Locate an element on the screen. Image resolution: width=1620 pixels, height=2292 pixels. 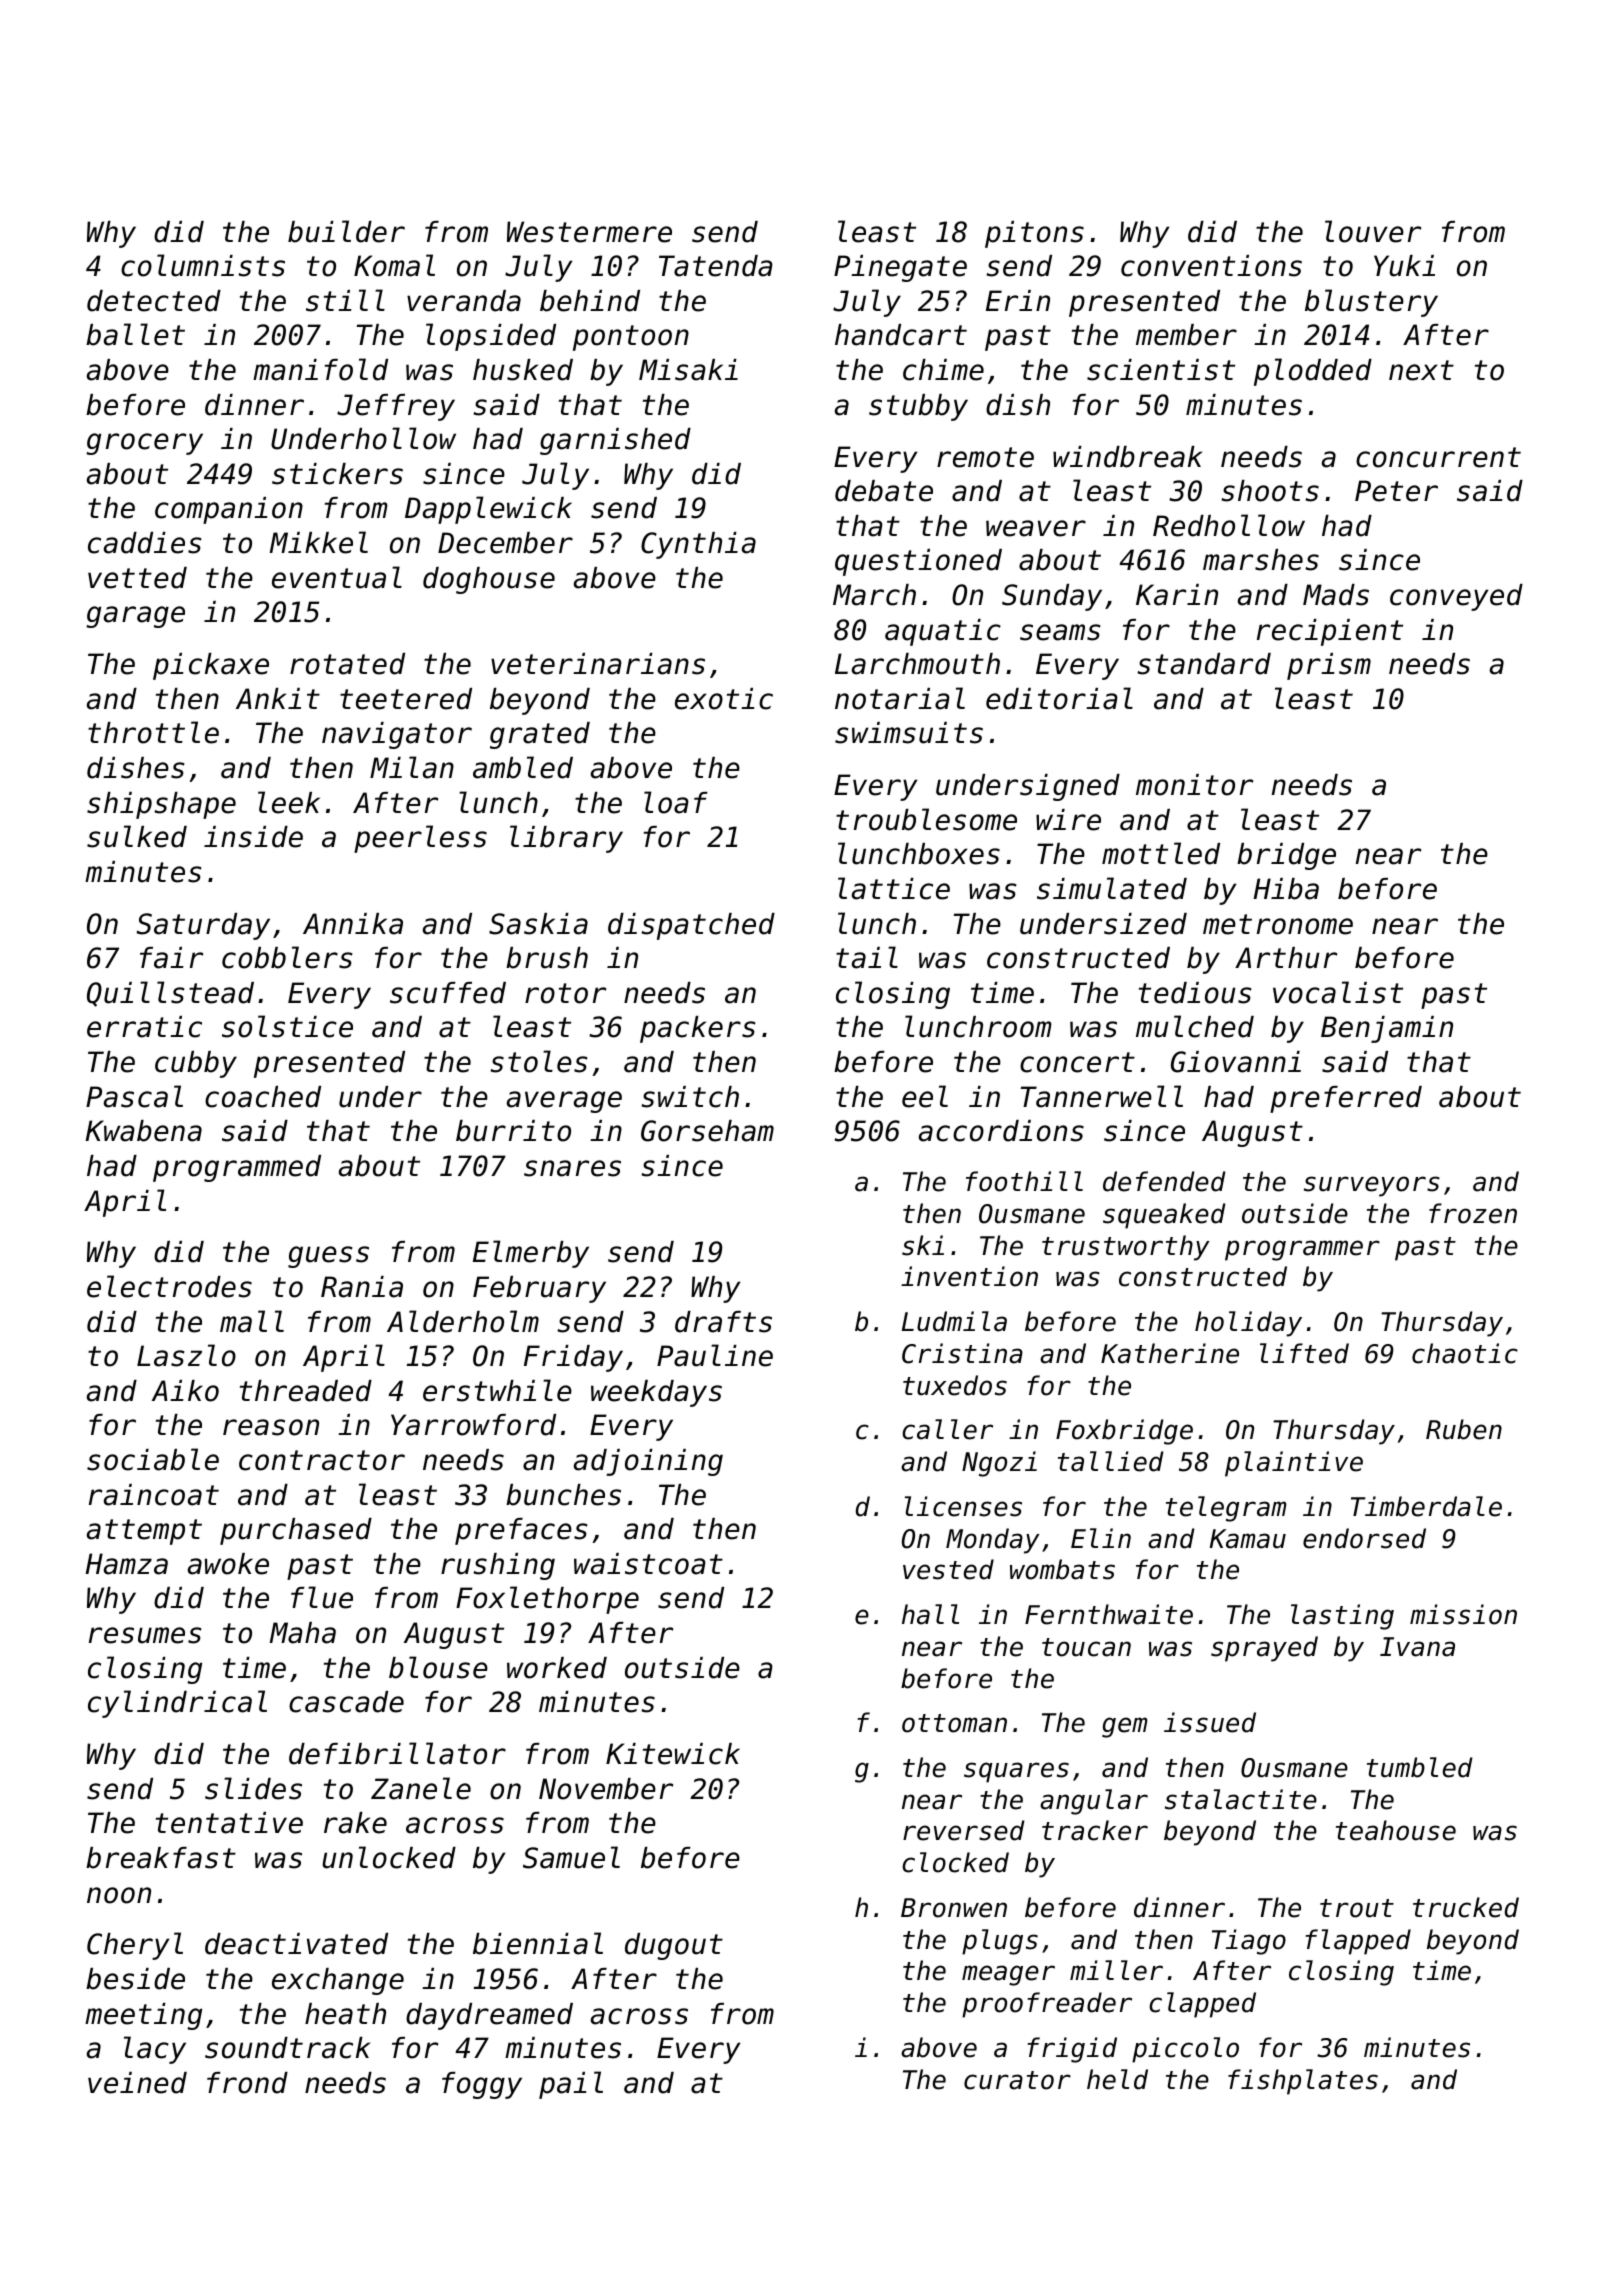
snares is located at coordinates (572, 1168).
